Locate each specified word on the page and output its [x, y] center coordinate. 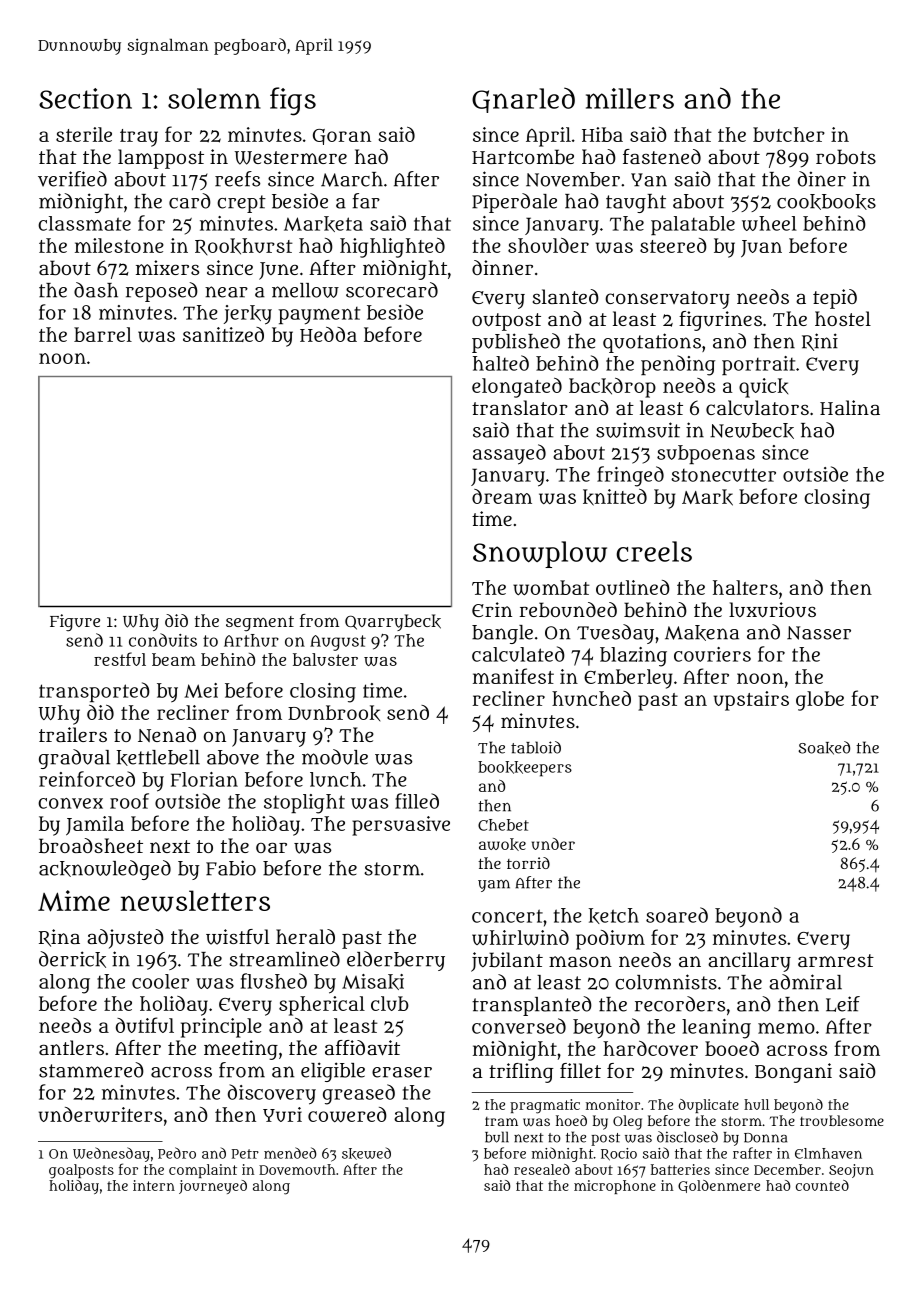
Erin [492, 609]
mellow [305, 290]
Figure [75, 622]
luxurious [772, 610]
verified [72, 179]
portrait [758, 365]
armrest [836, 960]
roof [129, 801]
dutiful [145, 1025]
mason [580, 961]
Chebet [503, 825]
